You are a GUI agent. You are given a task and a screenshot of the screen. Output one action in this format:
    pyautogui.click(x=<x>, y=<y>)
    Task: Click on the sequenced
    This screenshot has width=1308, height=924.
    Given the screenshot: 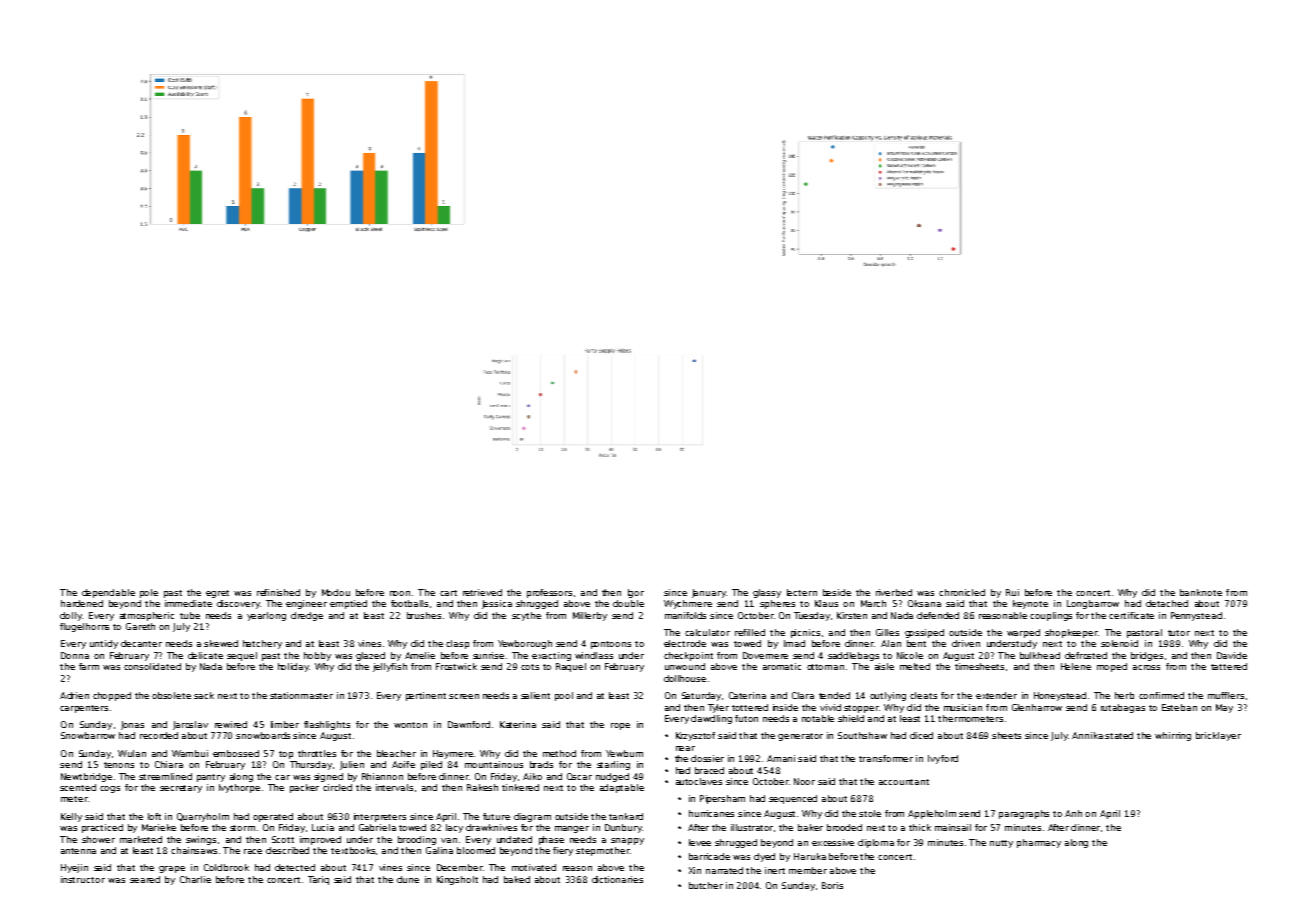 What is the action you would take?
    pyautogui.click(x=793, y=799)
